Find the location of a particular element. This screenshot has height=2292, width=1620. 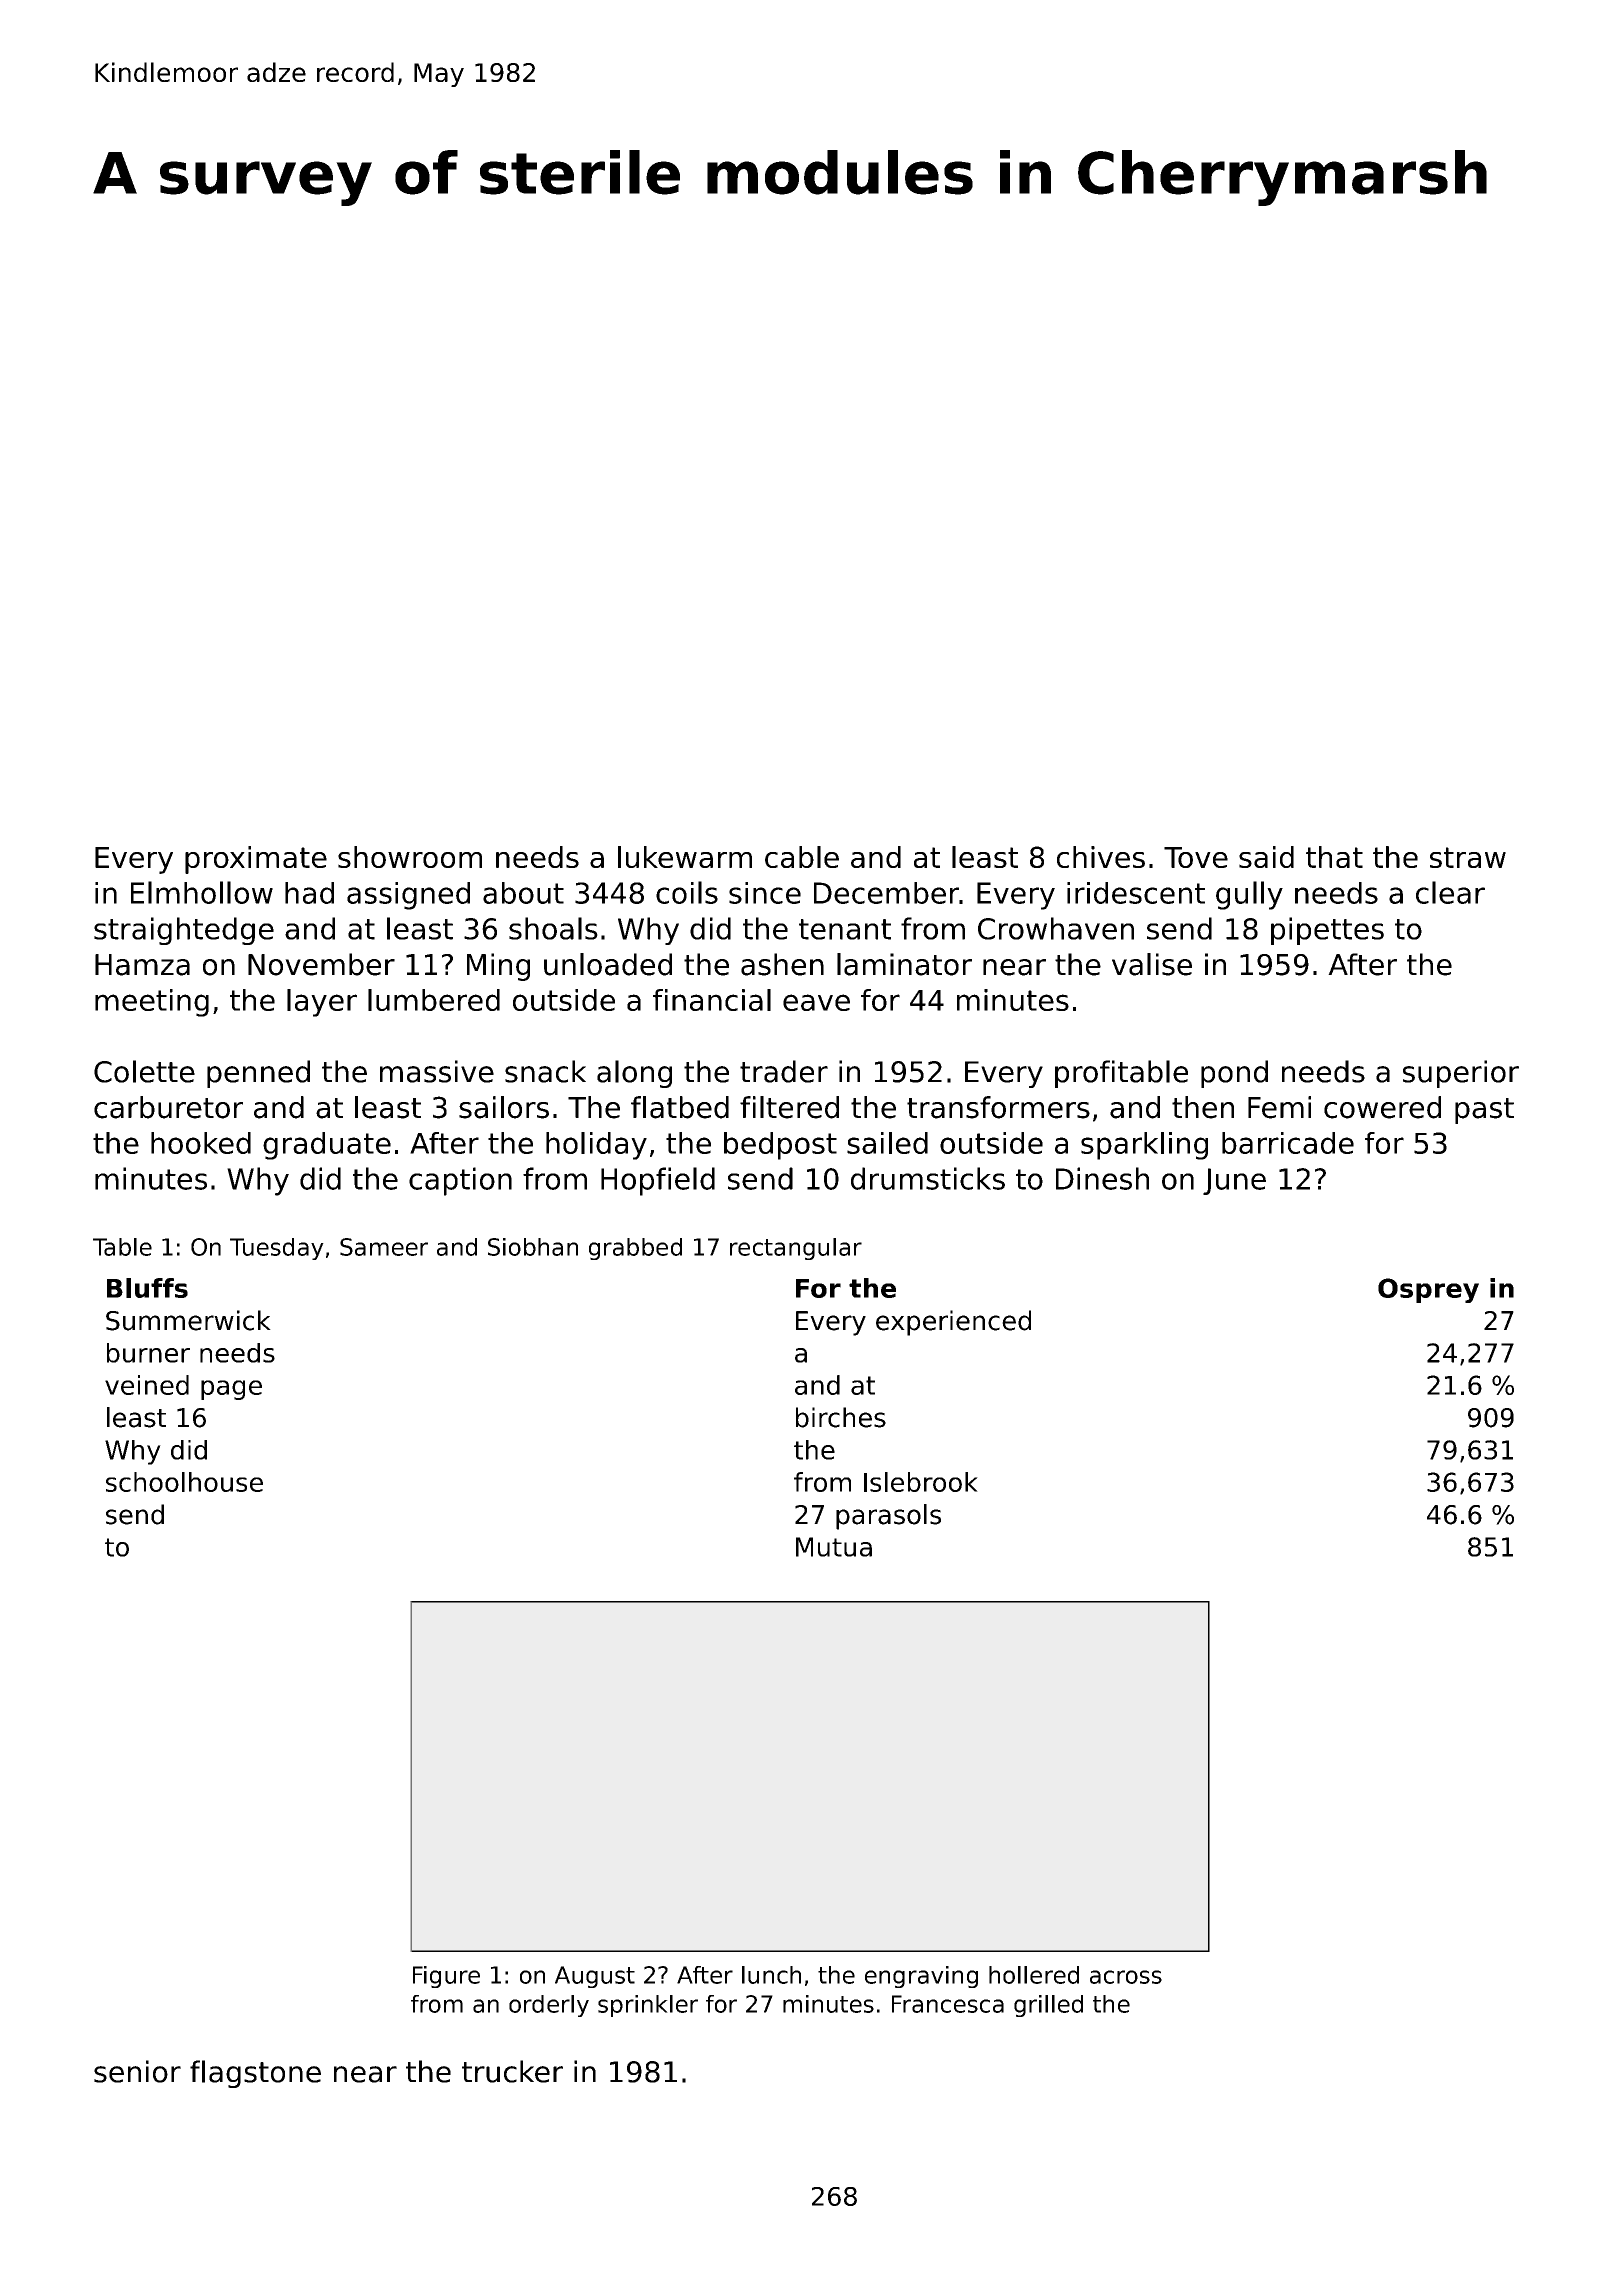

Ming is located at coordinates (498, 967).
